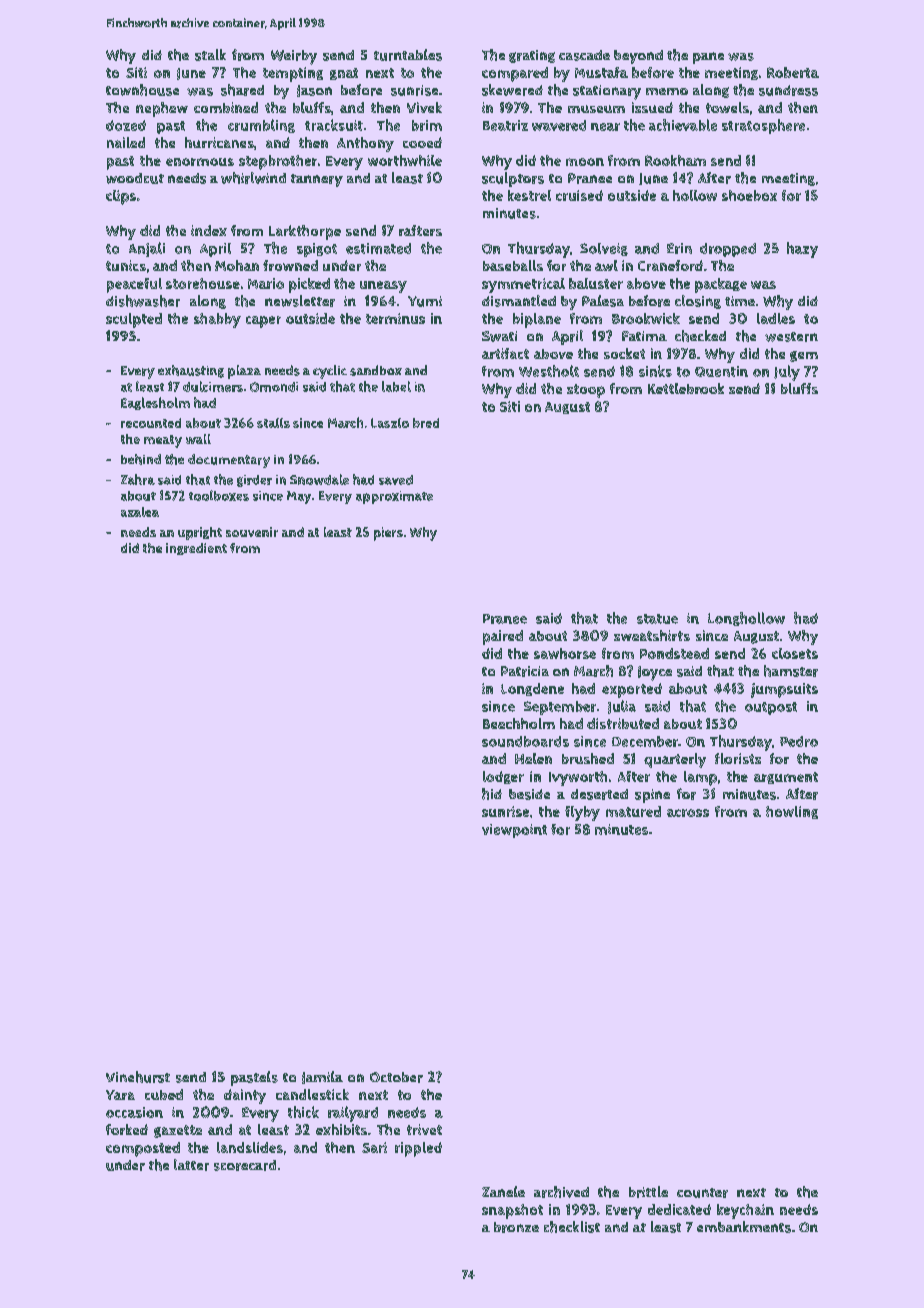 This screenshot has width=924, height=1308. I want to click on townhouse, so click(142, 90).
